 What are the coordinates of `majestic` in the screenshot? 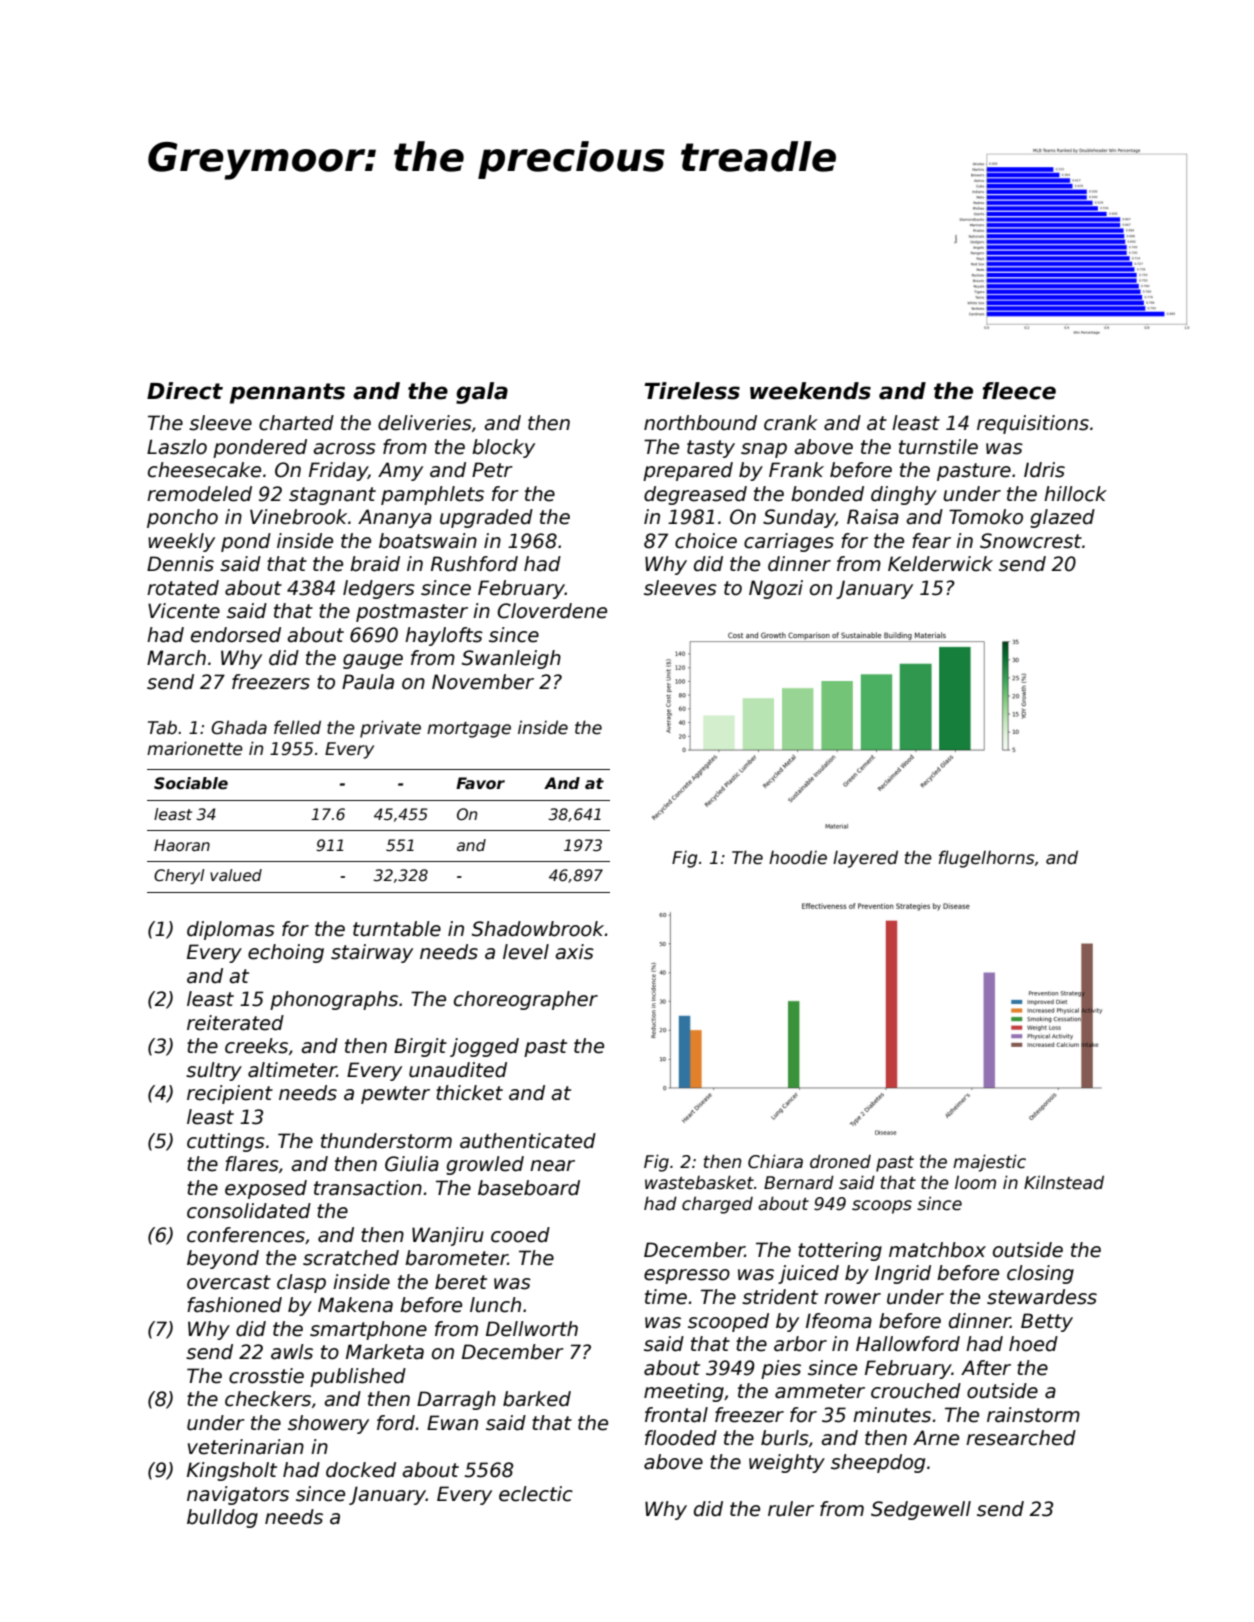 It's located at (989, 1163).
